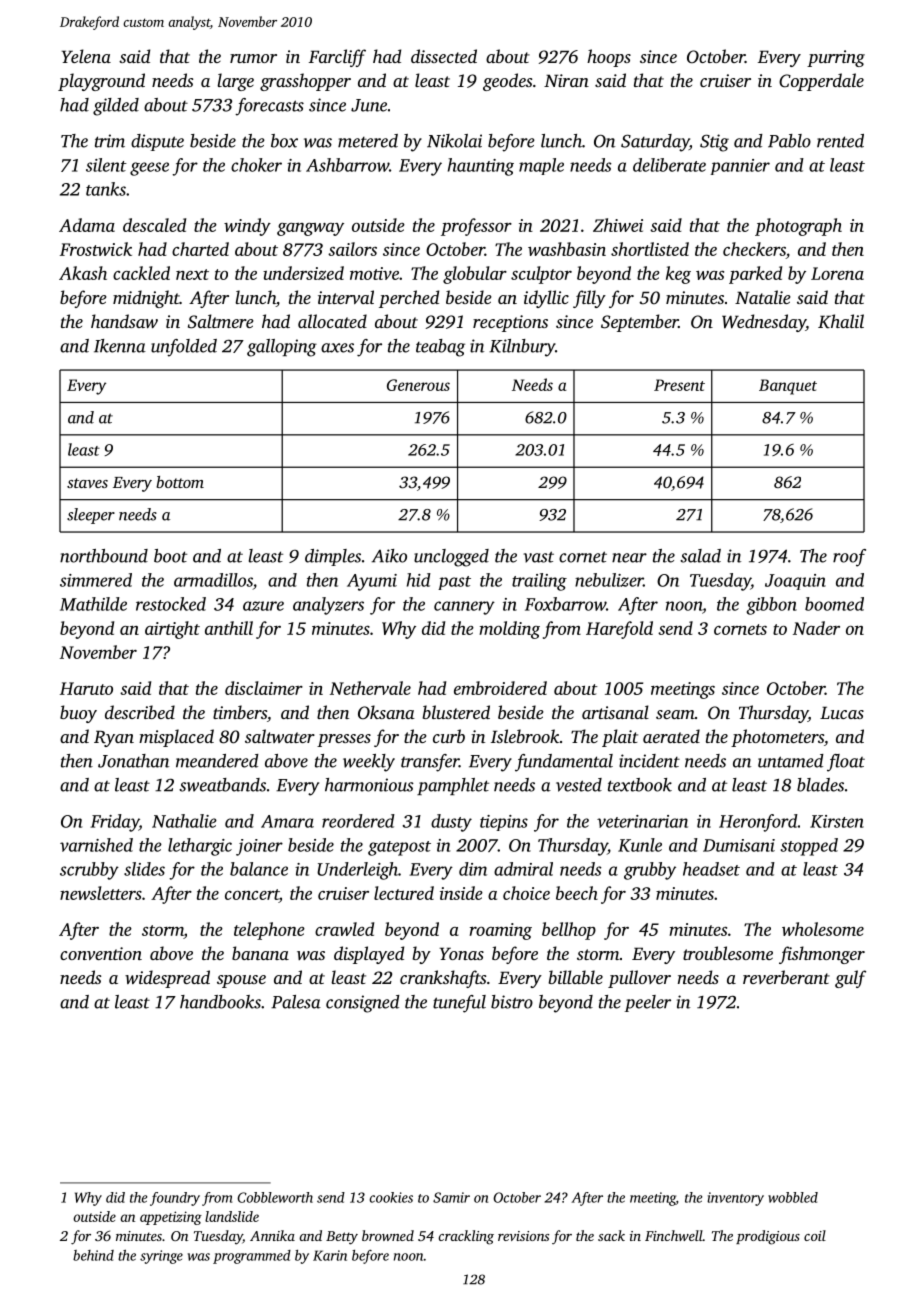  I want to click on programmed, so click(252, 1257).
